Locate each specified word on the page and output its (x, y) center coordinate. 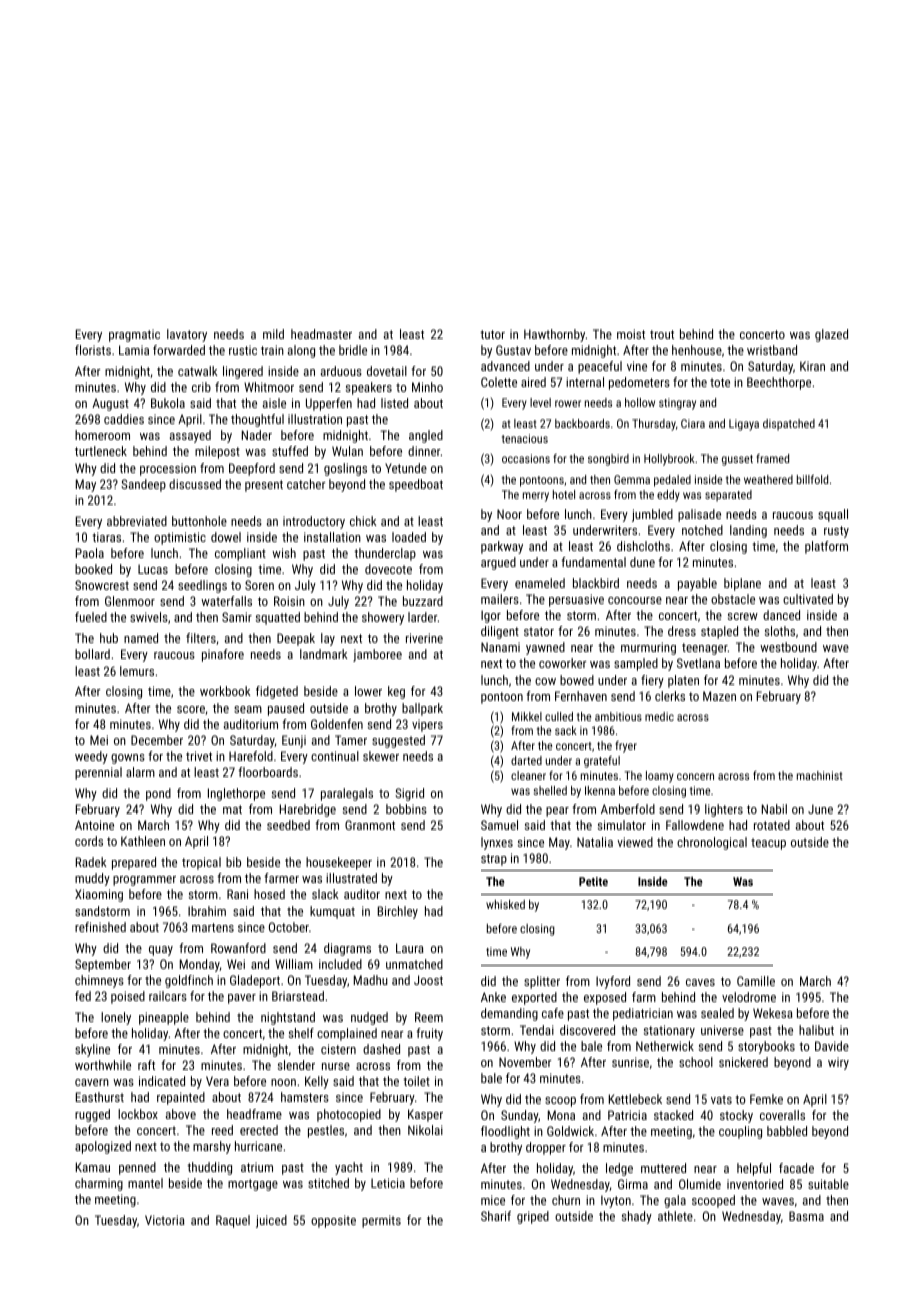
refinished (100, 927)
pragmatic (134, 335)
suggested (398, 741)
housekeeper (339, 863)
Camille (756, 981)
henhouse (697, 350)
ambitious (618, 716)
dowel (226, 537)
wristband (772, 350)
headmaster (321, 334)
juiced (271, 1221)
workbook (225, 691)
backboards (582, 423)
